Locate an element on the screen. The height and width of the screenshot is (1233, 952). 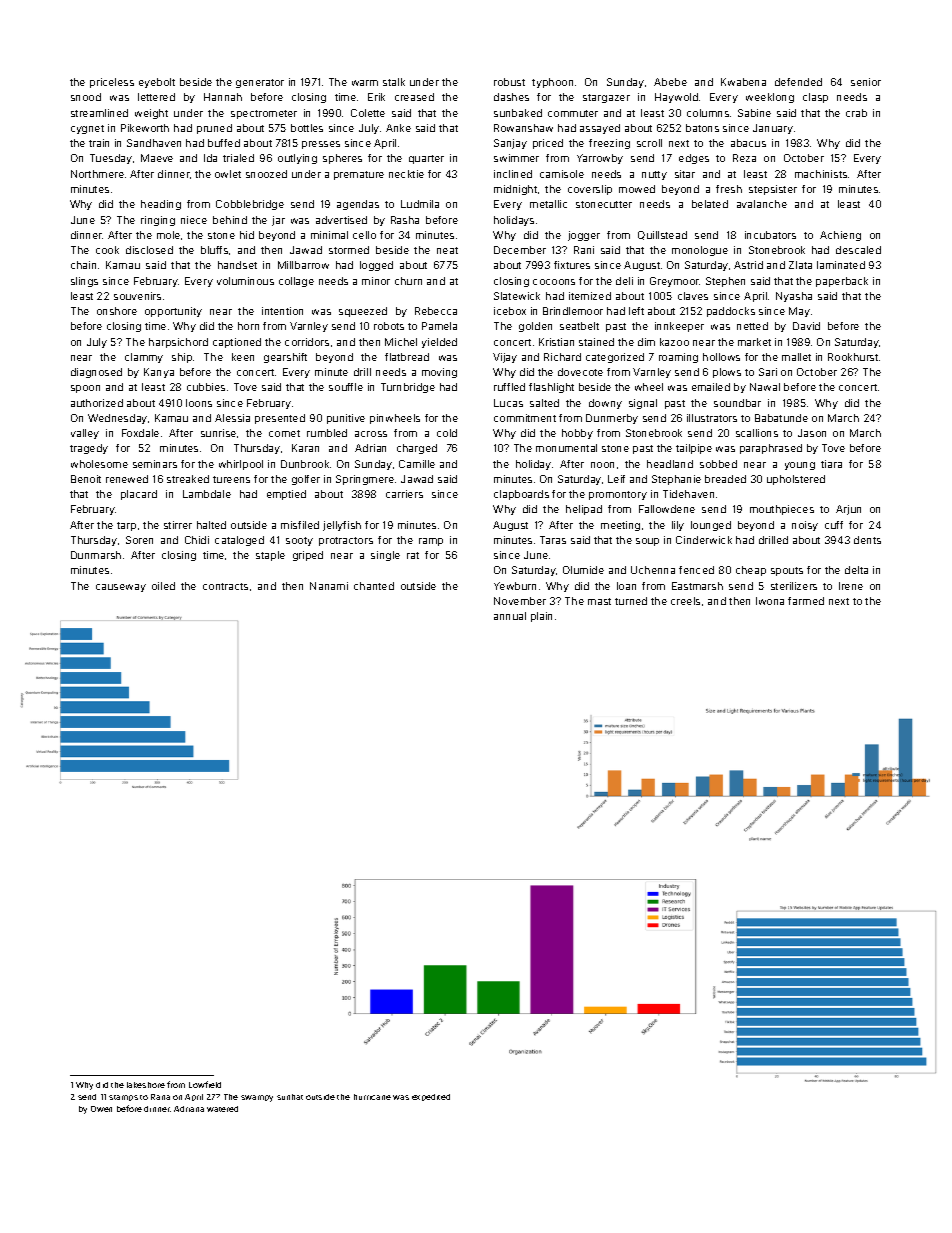
swampy is located at coordinates (257, 1098).
